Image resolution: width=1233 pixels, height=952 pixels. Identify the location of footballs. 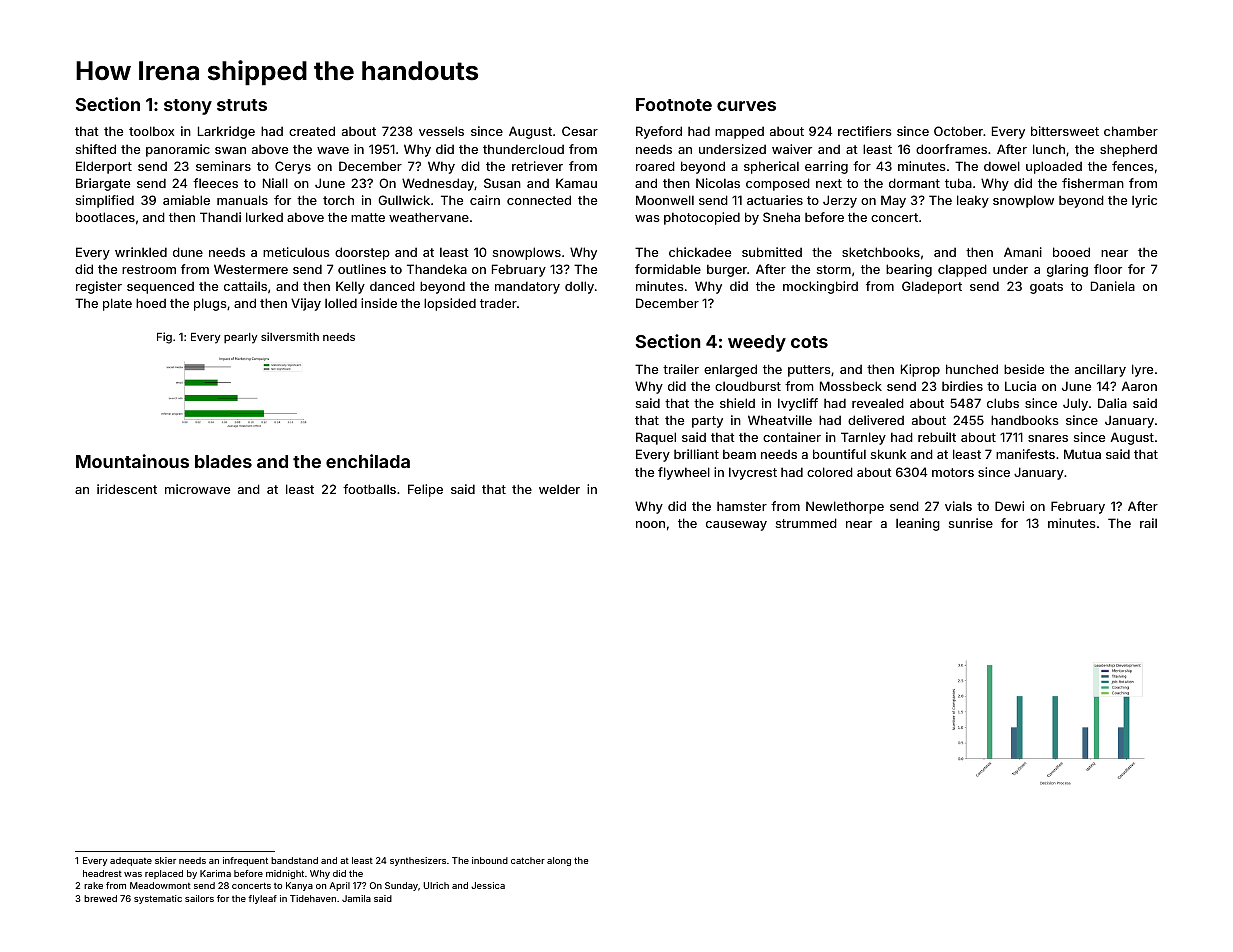
(369, 489).
